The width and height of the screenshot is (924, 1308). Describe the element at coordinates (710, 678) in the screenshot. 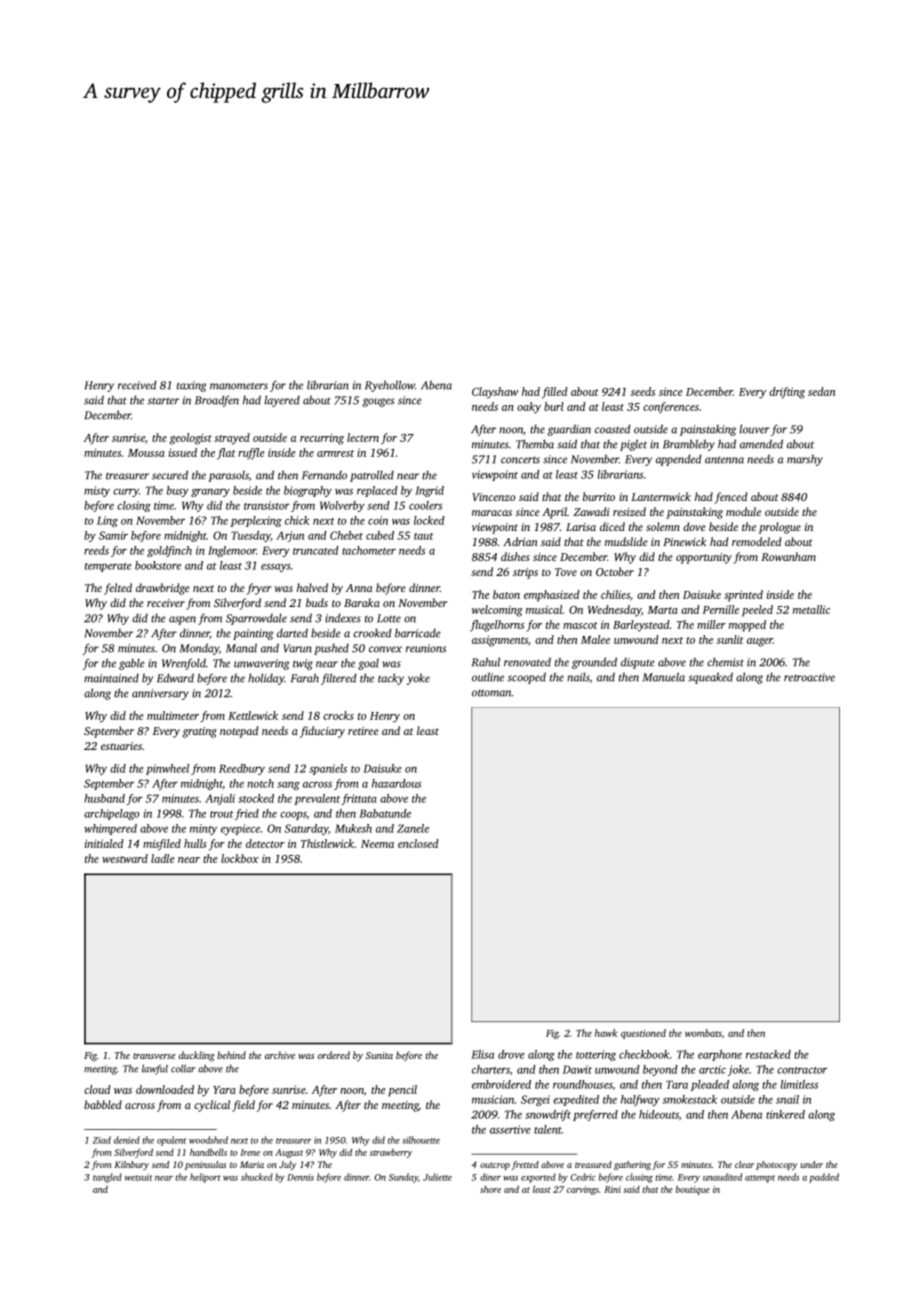

I see `squeaked` at that location.
